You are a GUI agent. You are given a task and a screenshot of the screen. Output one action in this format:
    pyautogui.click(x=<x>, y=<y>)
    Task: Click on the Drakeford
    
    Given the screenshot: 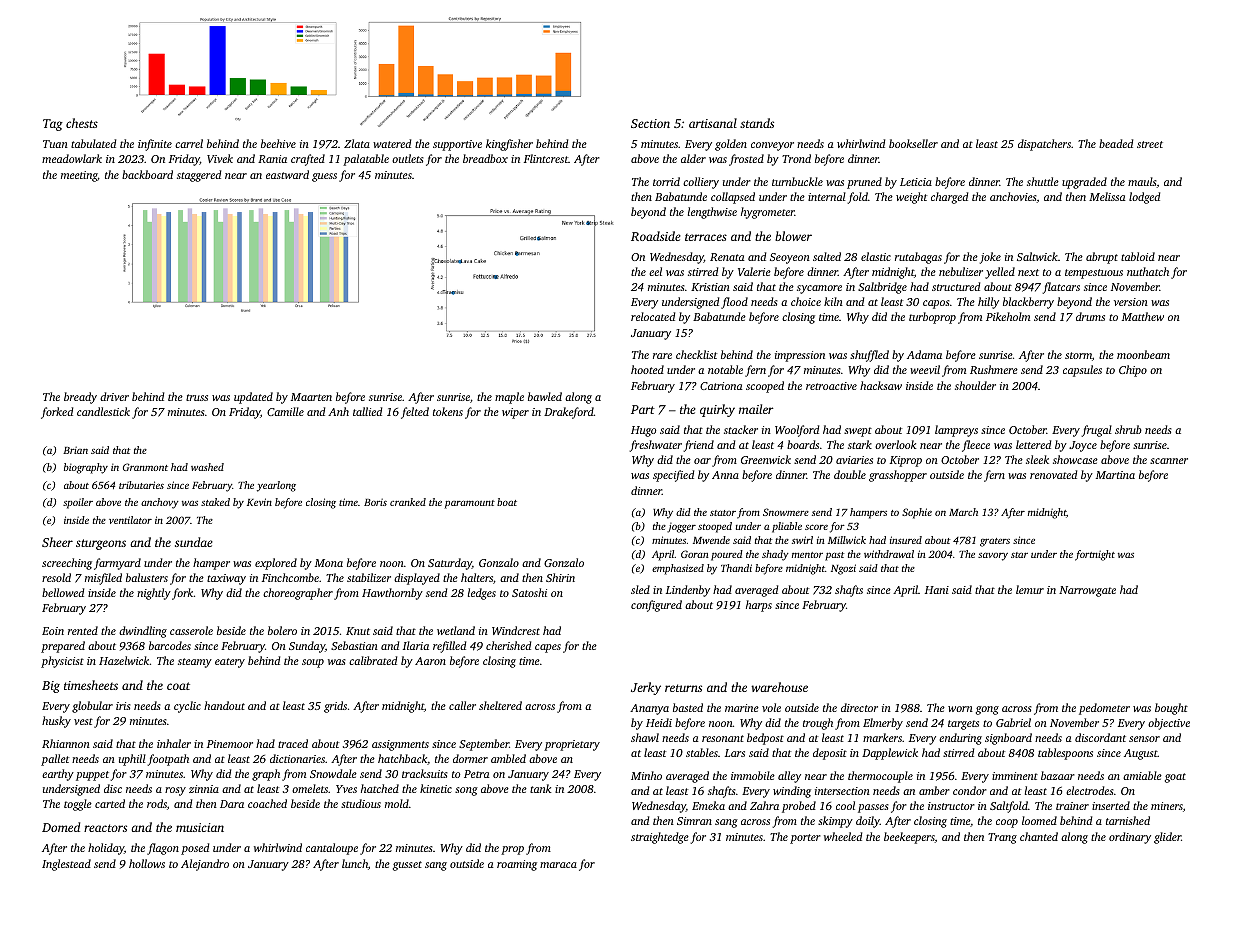 What is the action you would take?
    pyautogui.click(x=569, y=413)
